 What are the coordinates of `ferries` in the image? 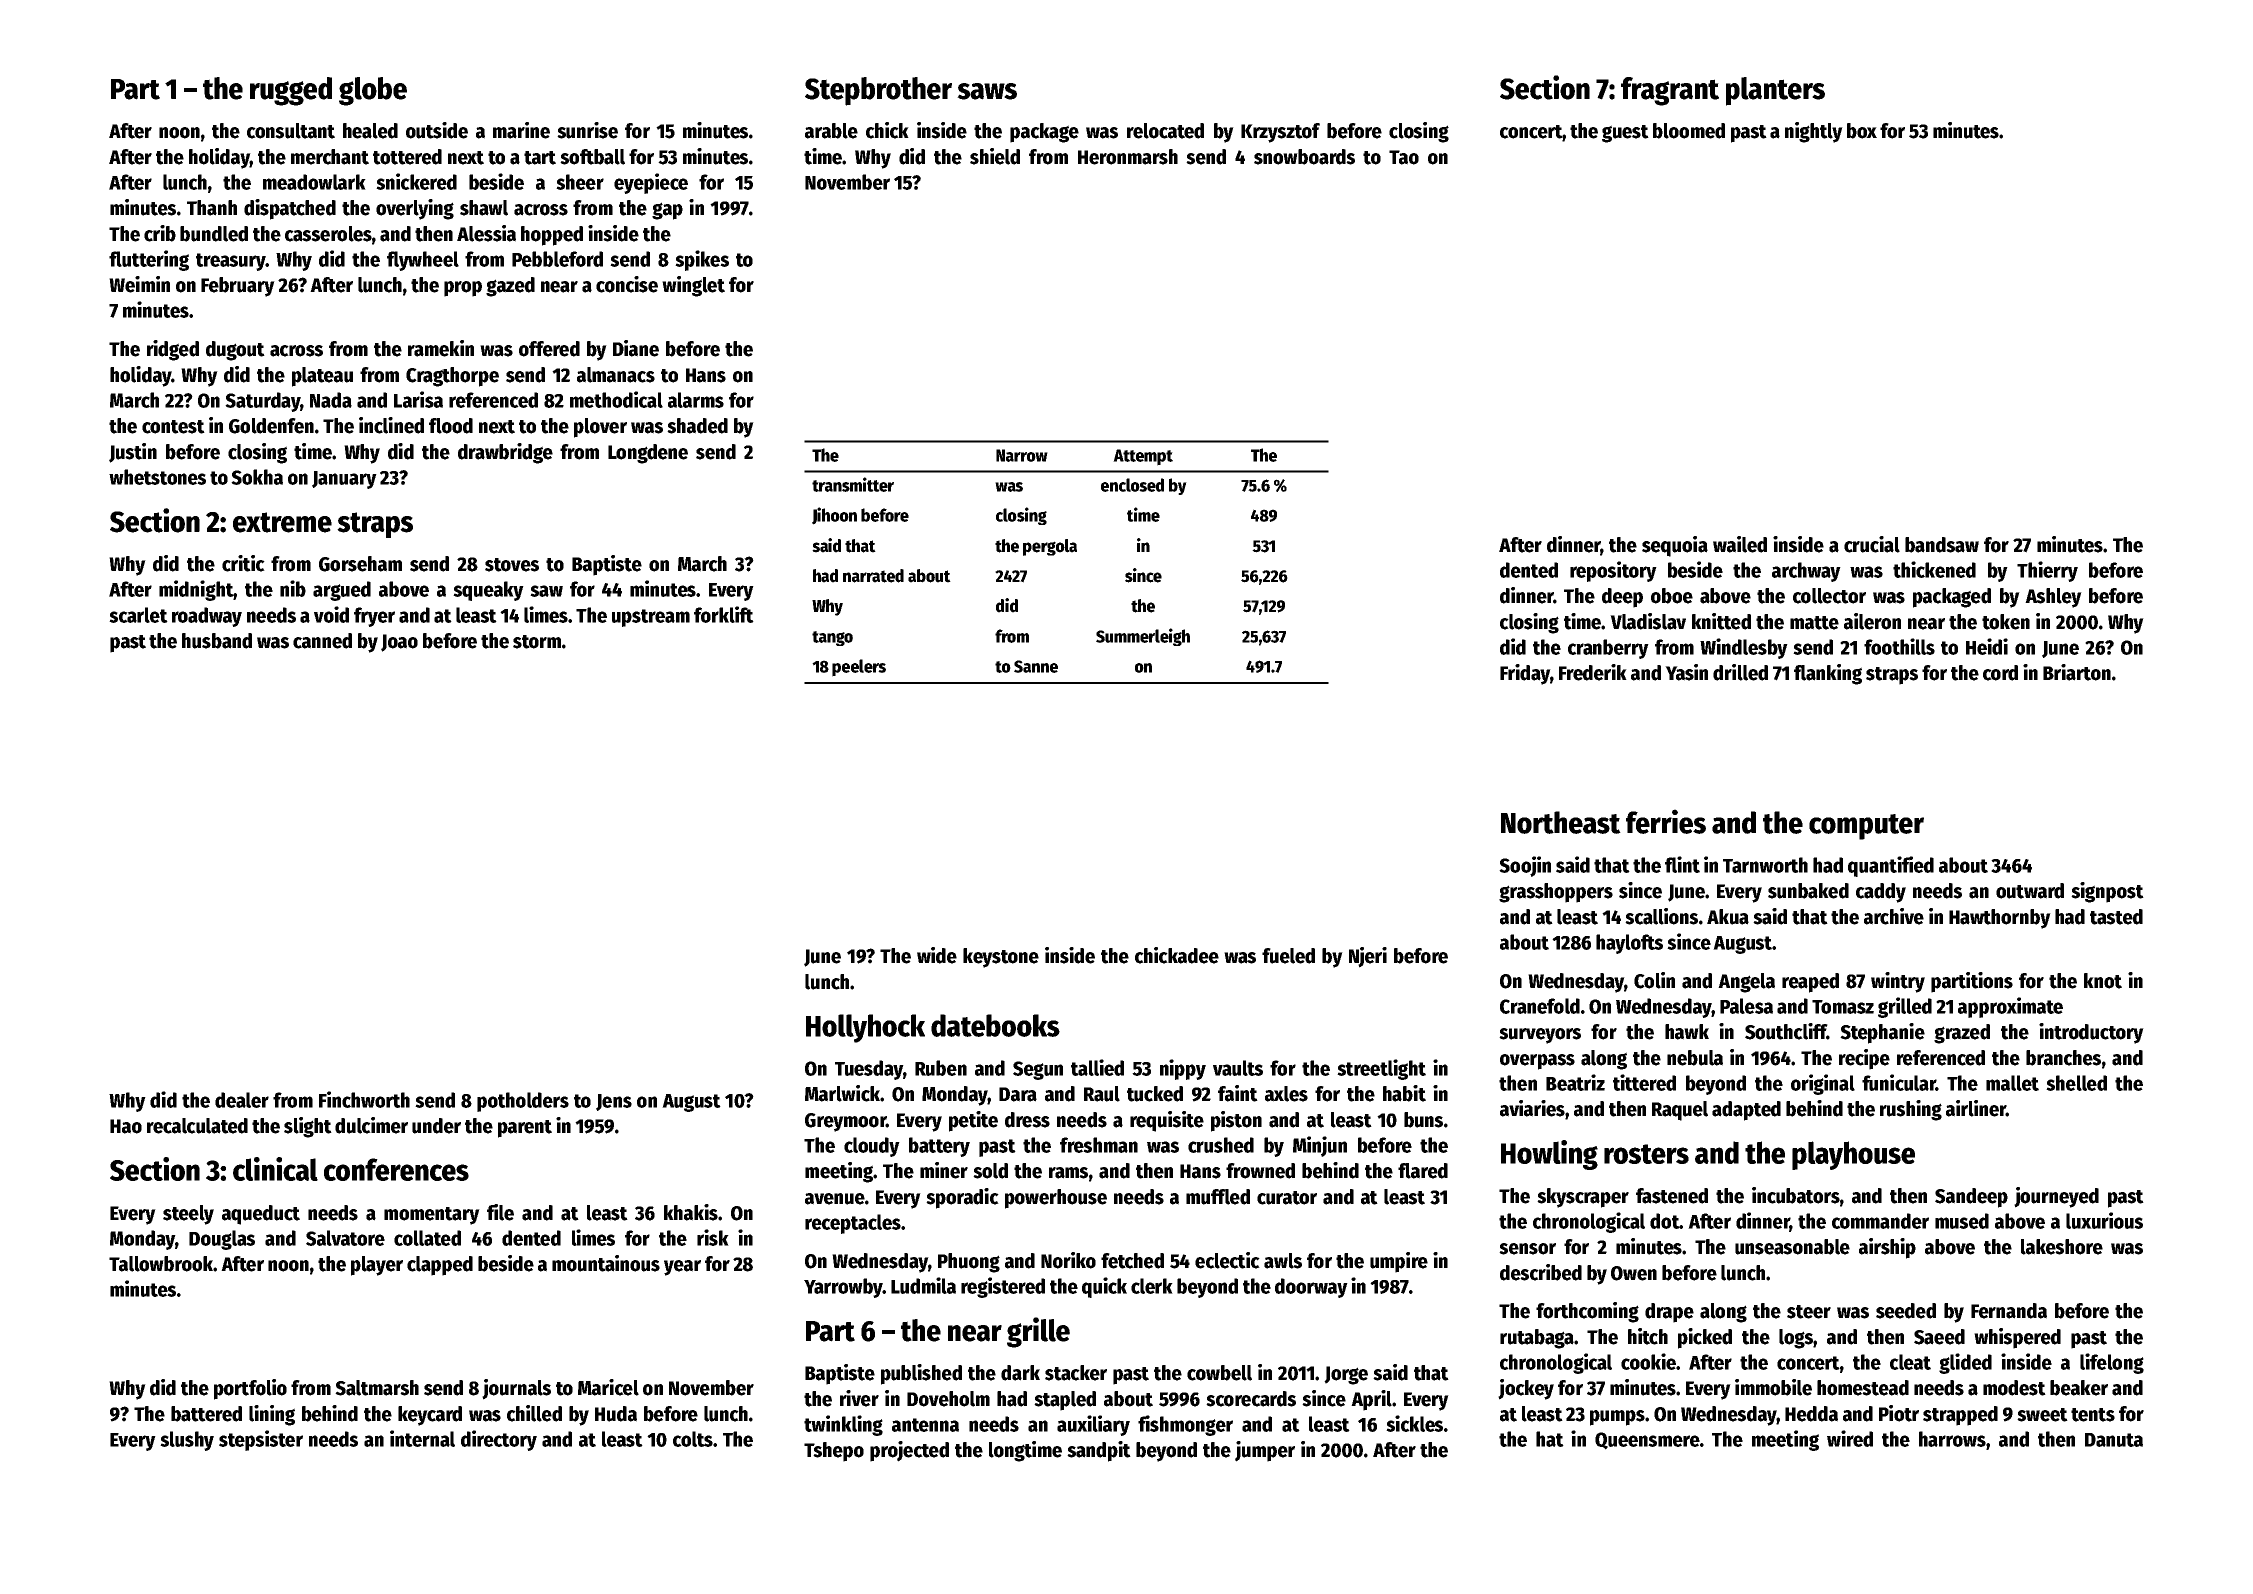 It's located at (1666, 821).
